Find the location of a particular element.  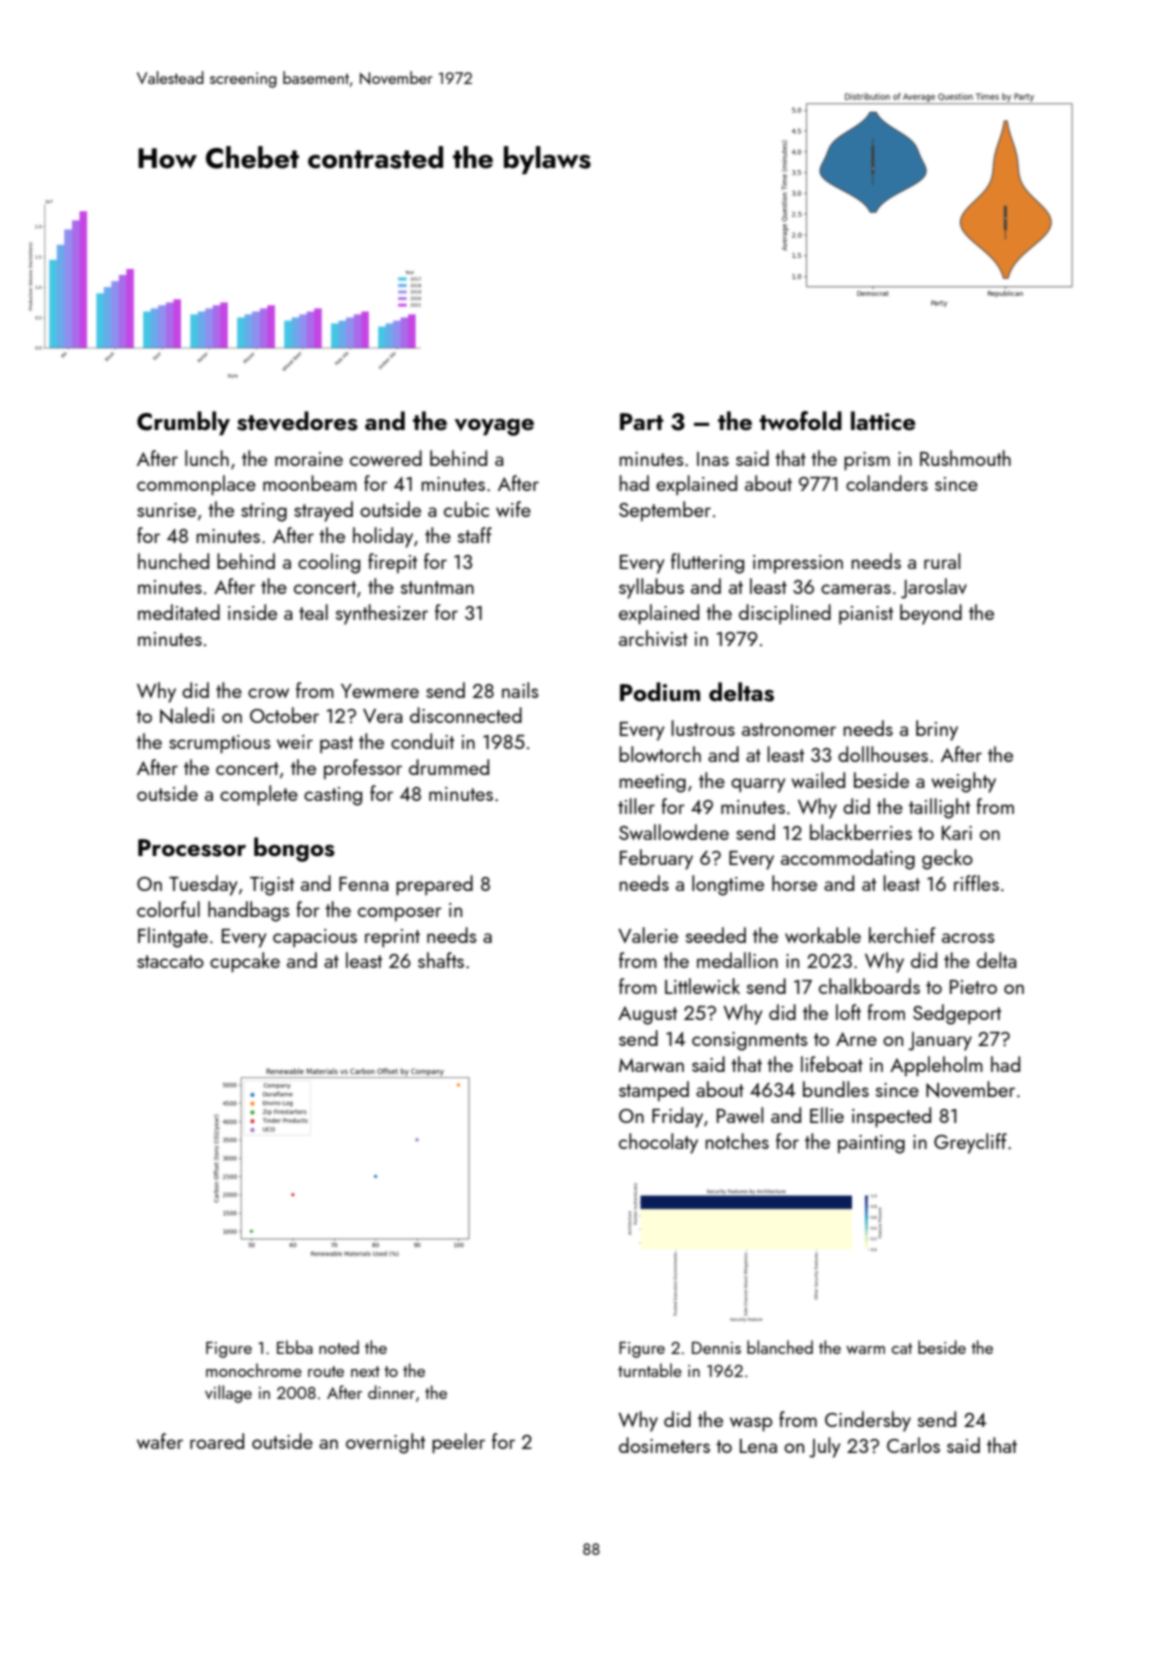

archivist is located at coordinates (653, 638).
